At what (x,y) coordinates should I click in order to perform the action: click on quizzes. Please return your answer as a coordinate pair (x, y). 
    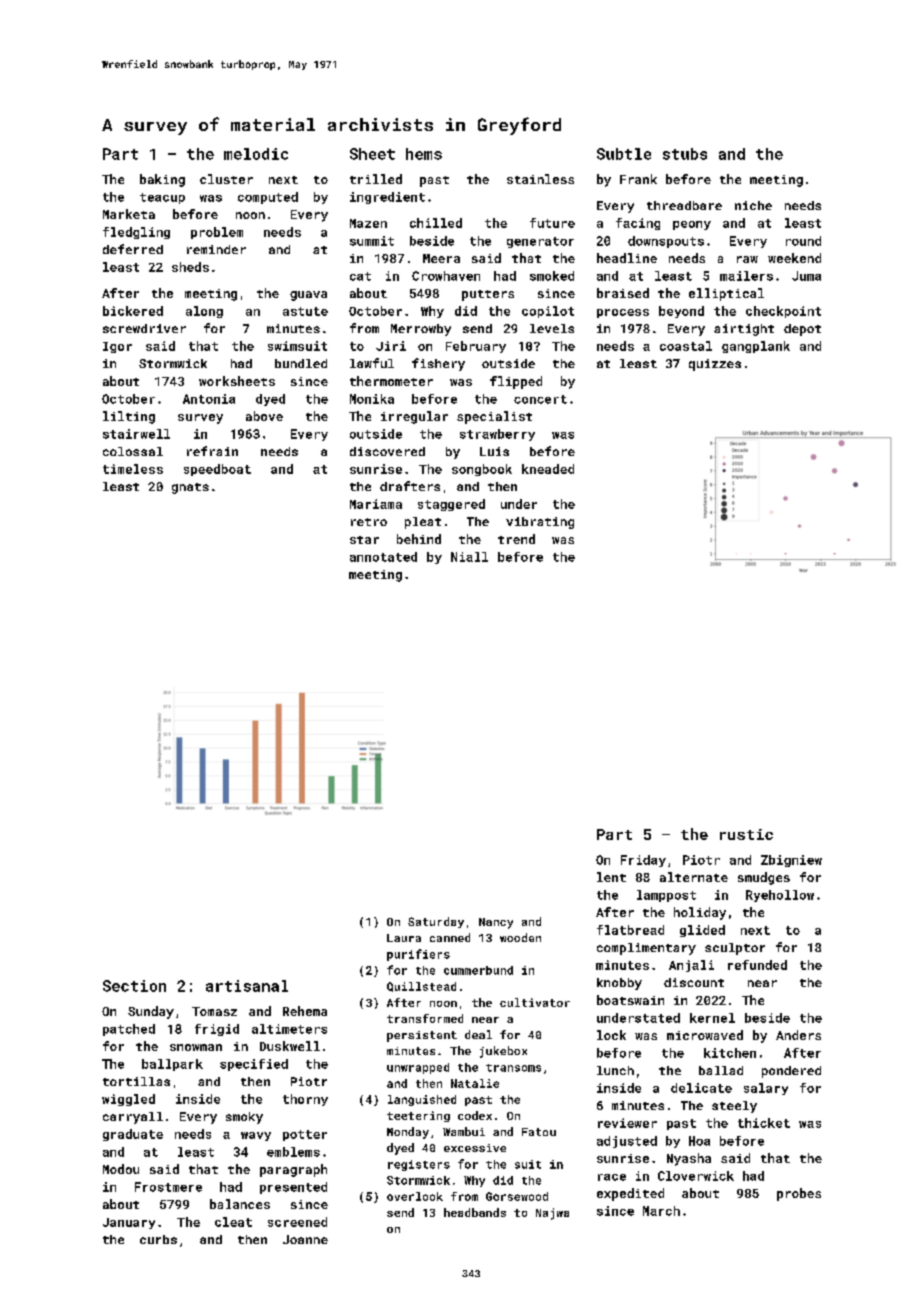
    Looking at the image, I should click on (715, 365).
